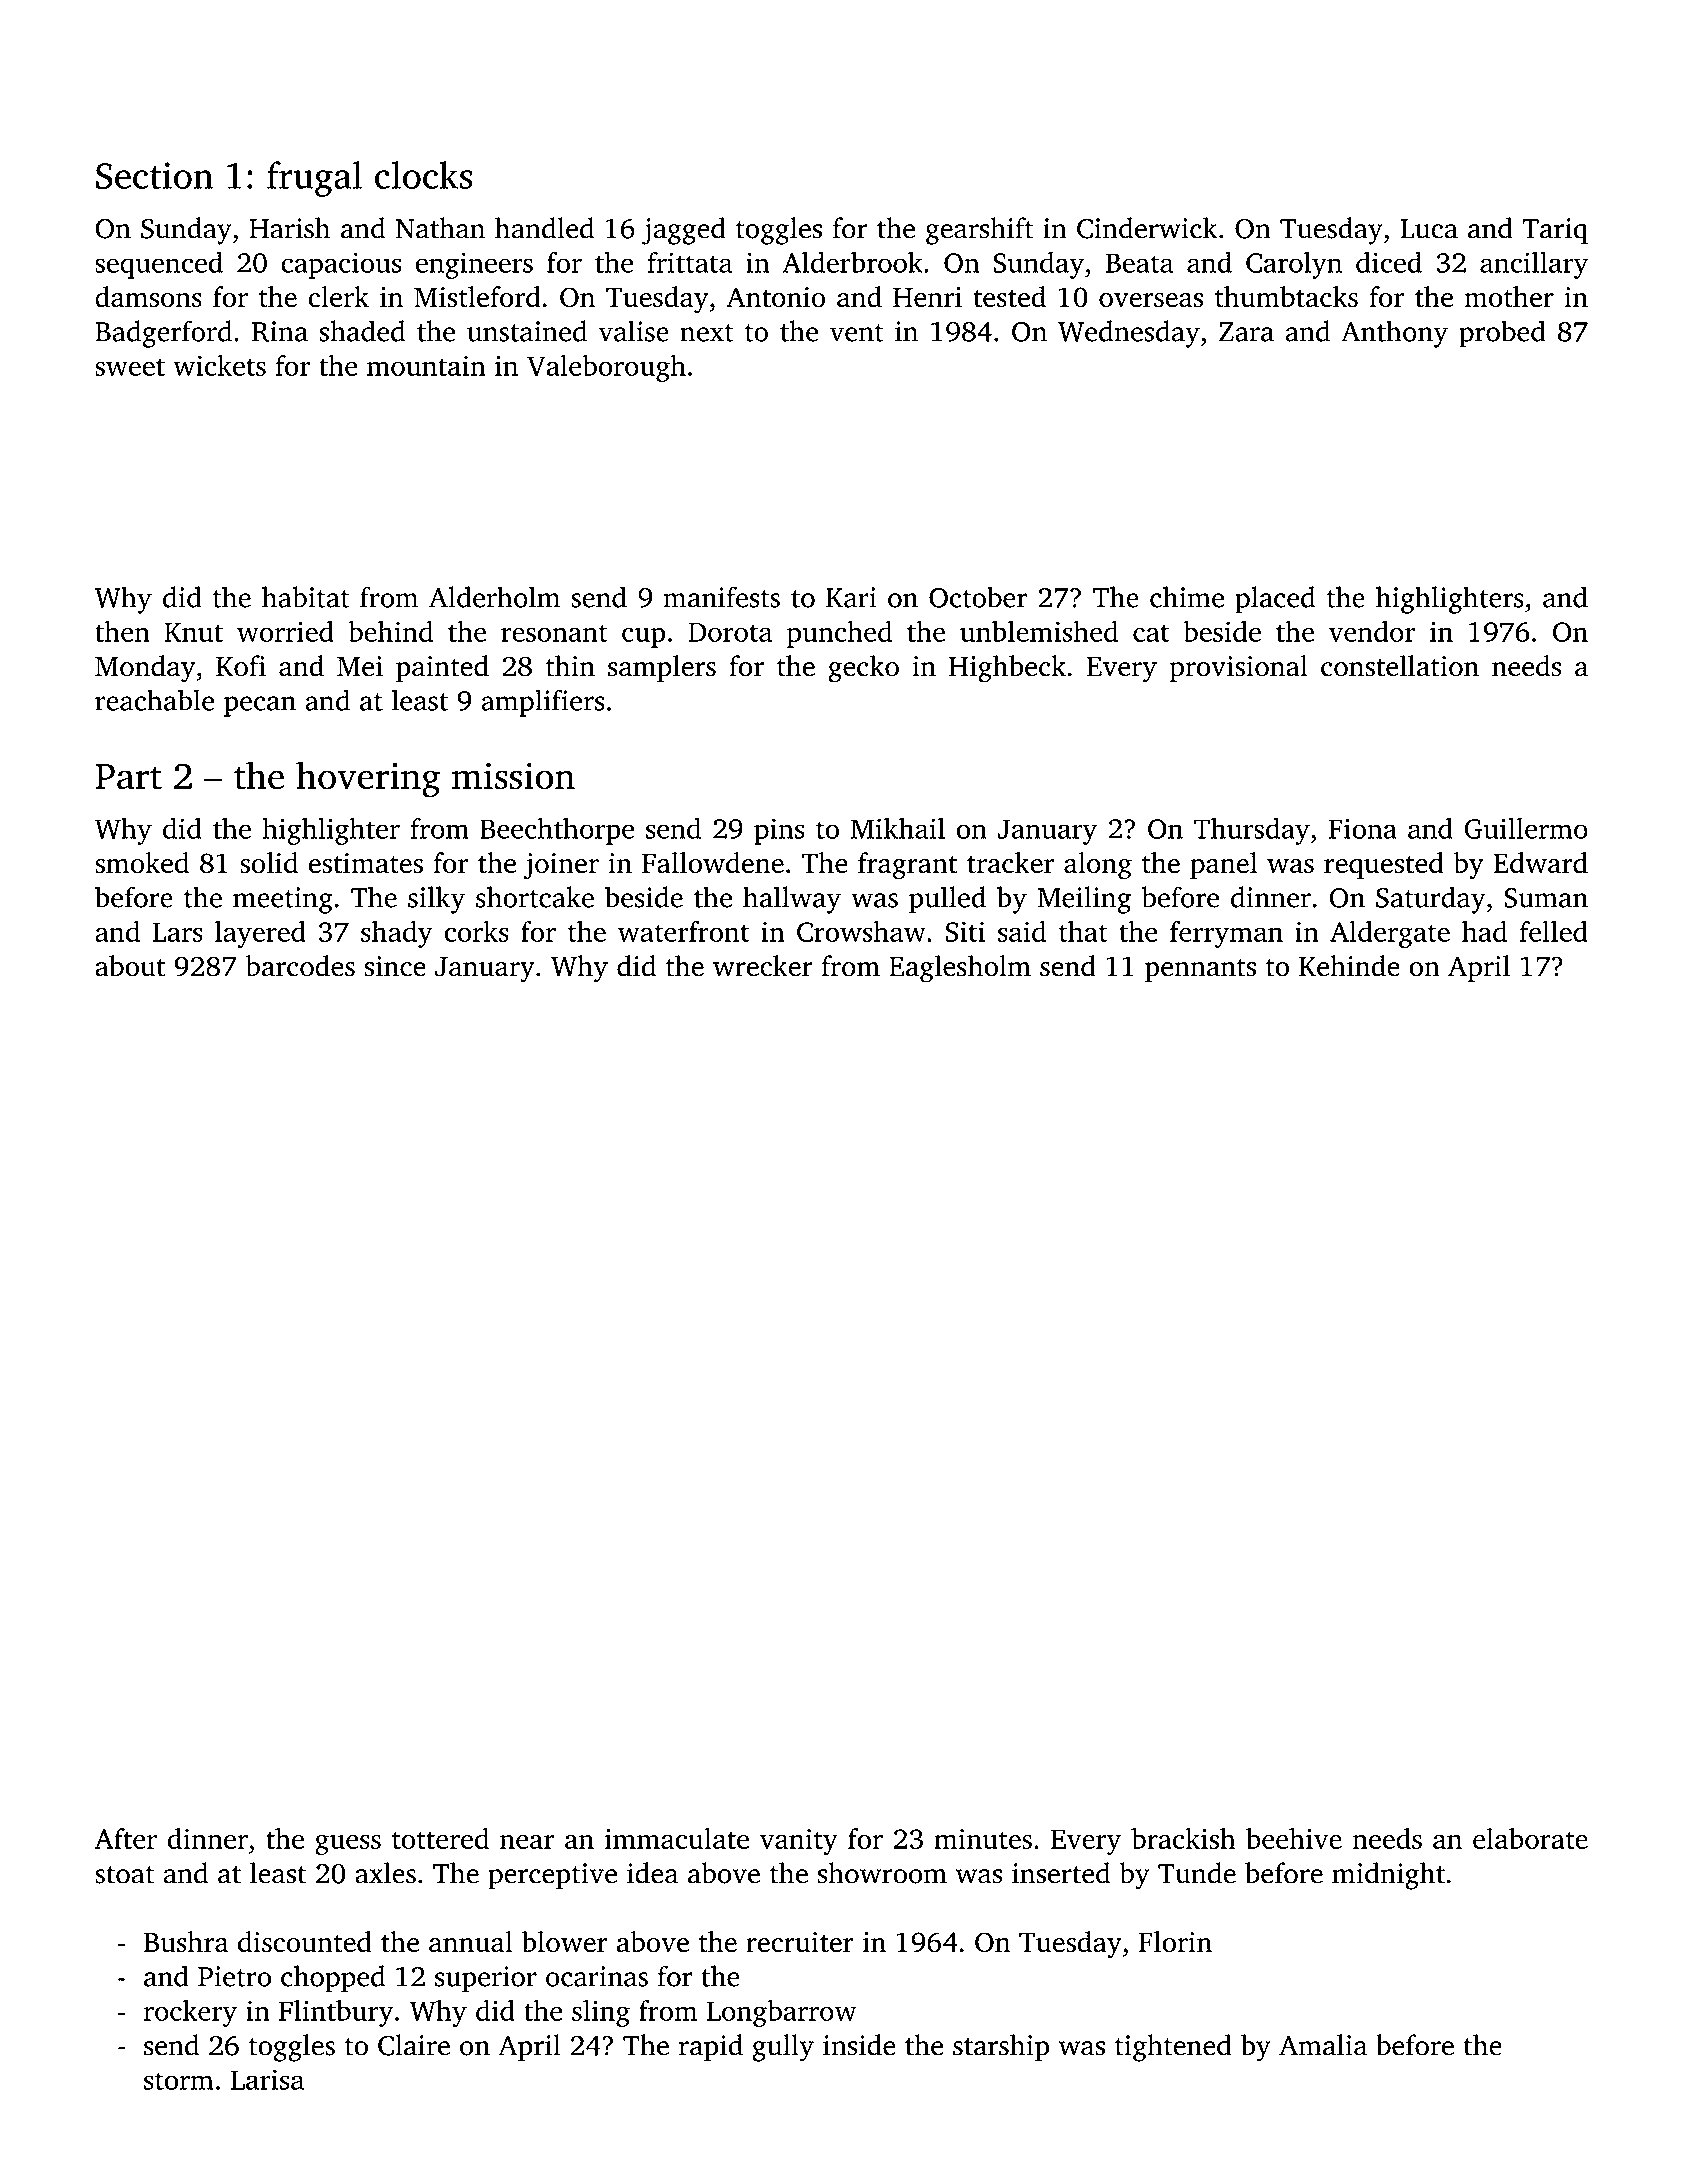  Describe the element at coordinates (1200, 970) in the screenshot. I see `pennants` at that location.
